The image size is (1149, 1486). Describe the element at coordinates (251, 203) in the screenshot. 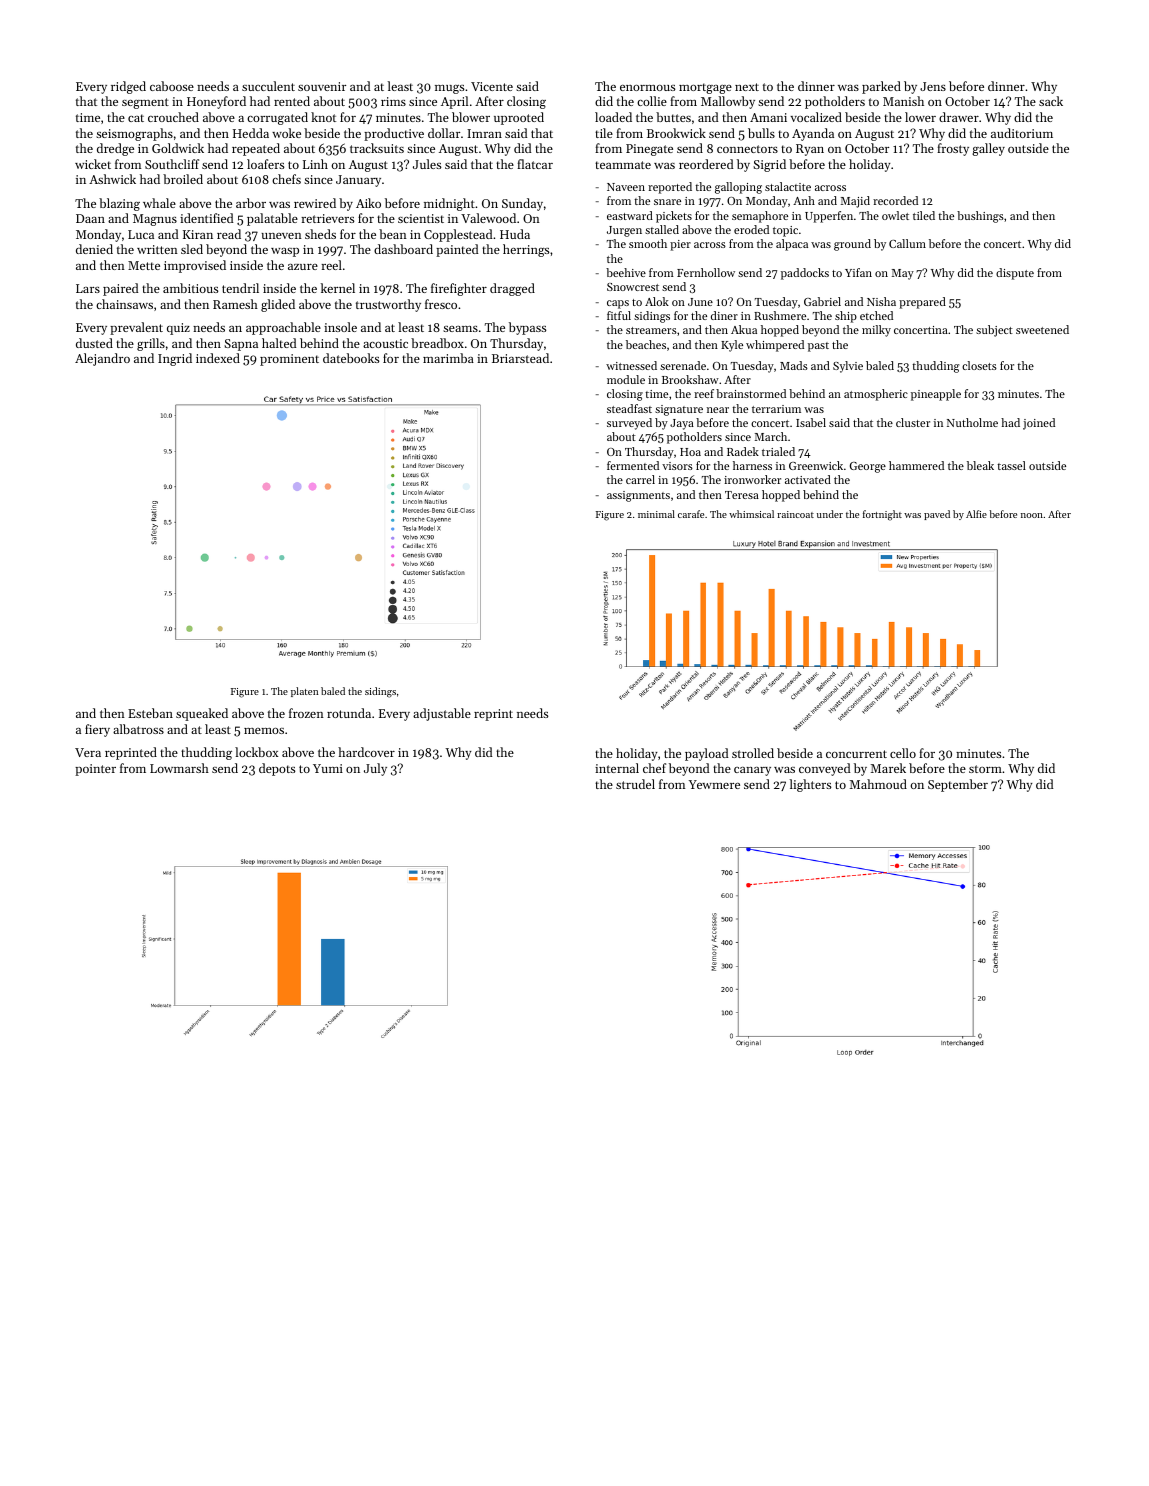

I see `arbor` at that location.
